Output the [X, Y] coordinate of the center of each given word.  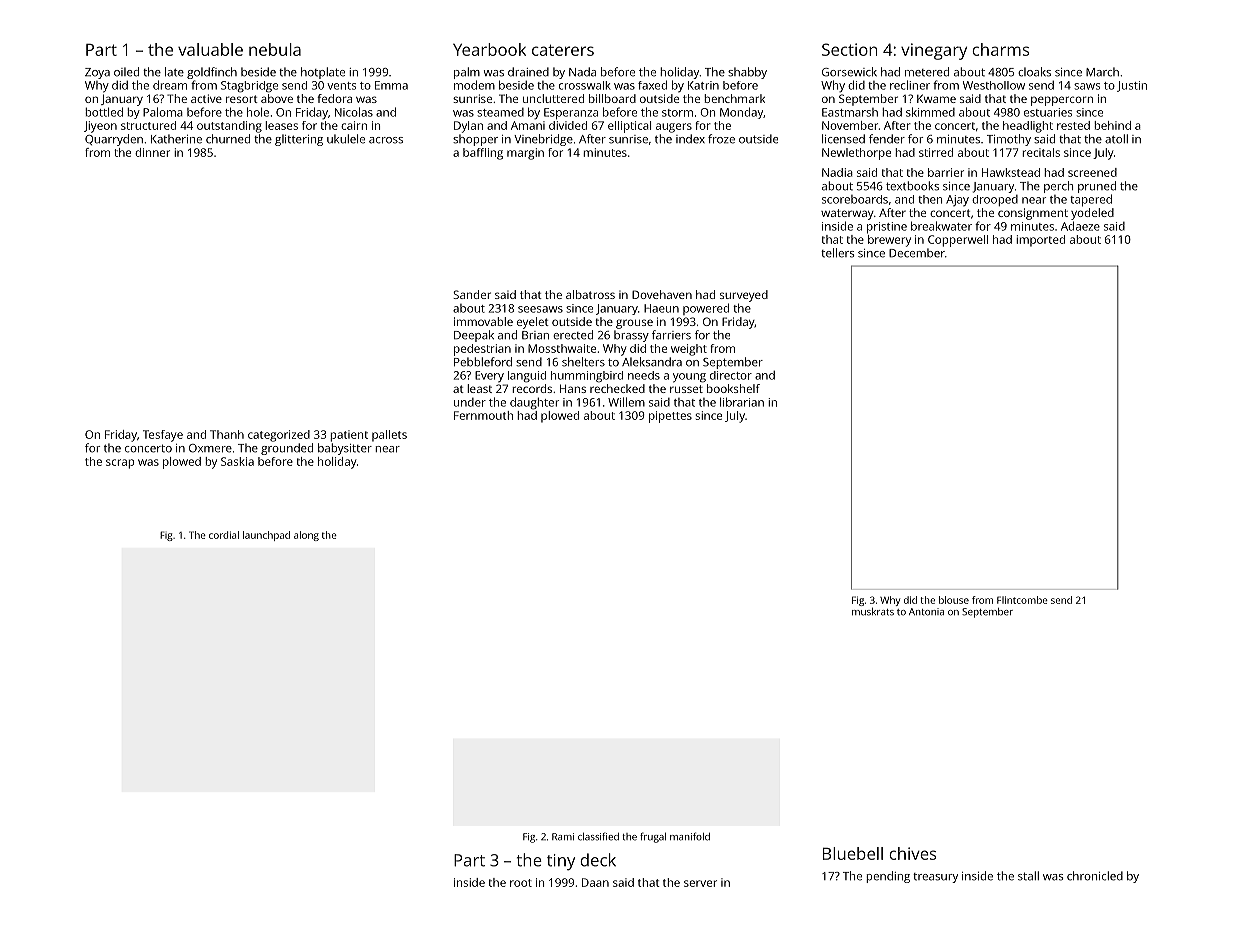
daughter [534, 403]
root [521, 883]
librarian [742, 402]
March [1102, 72]
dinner [152, 152]
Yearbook [489, 49]
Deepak [474, 336]
